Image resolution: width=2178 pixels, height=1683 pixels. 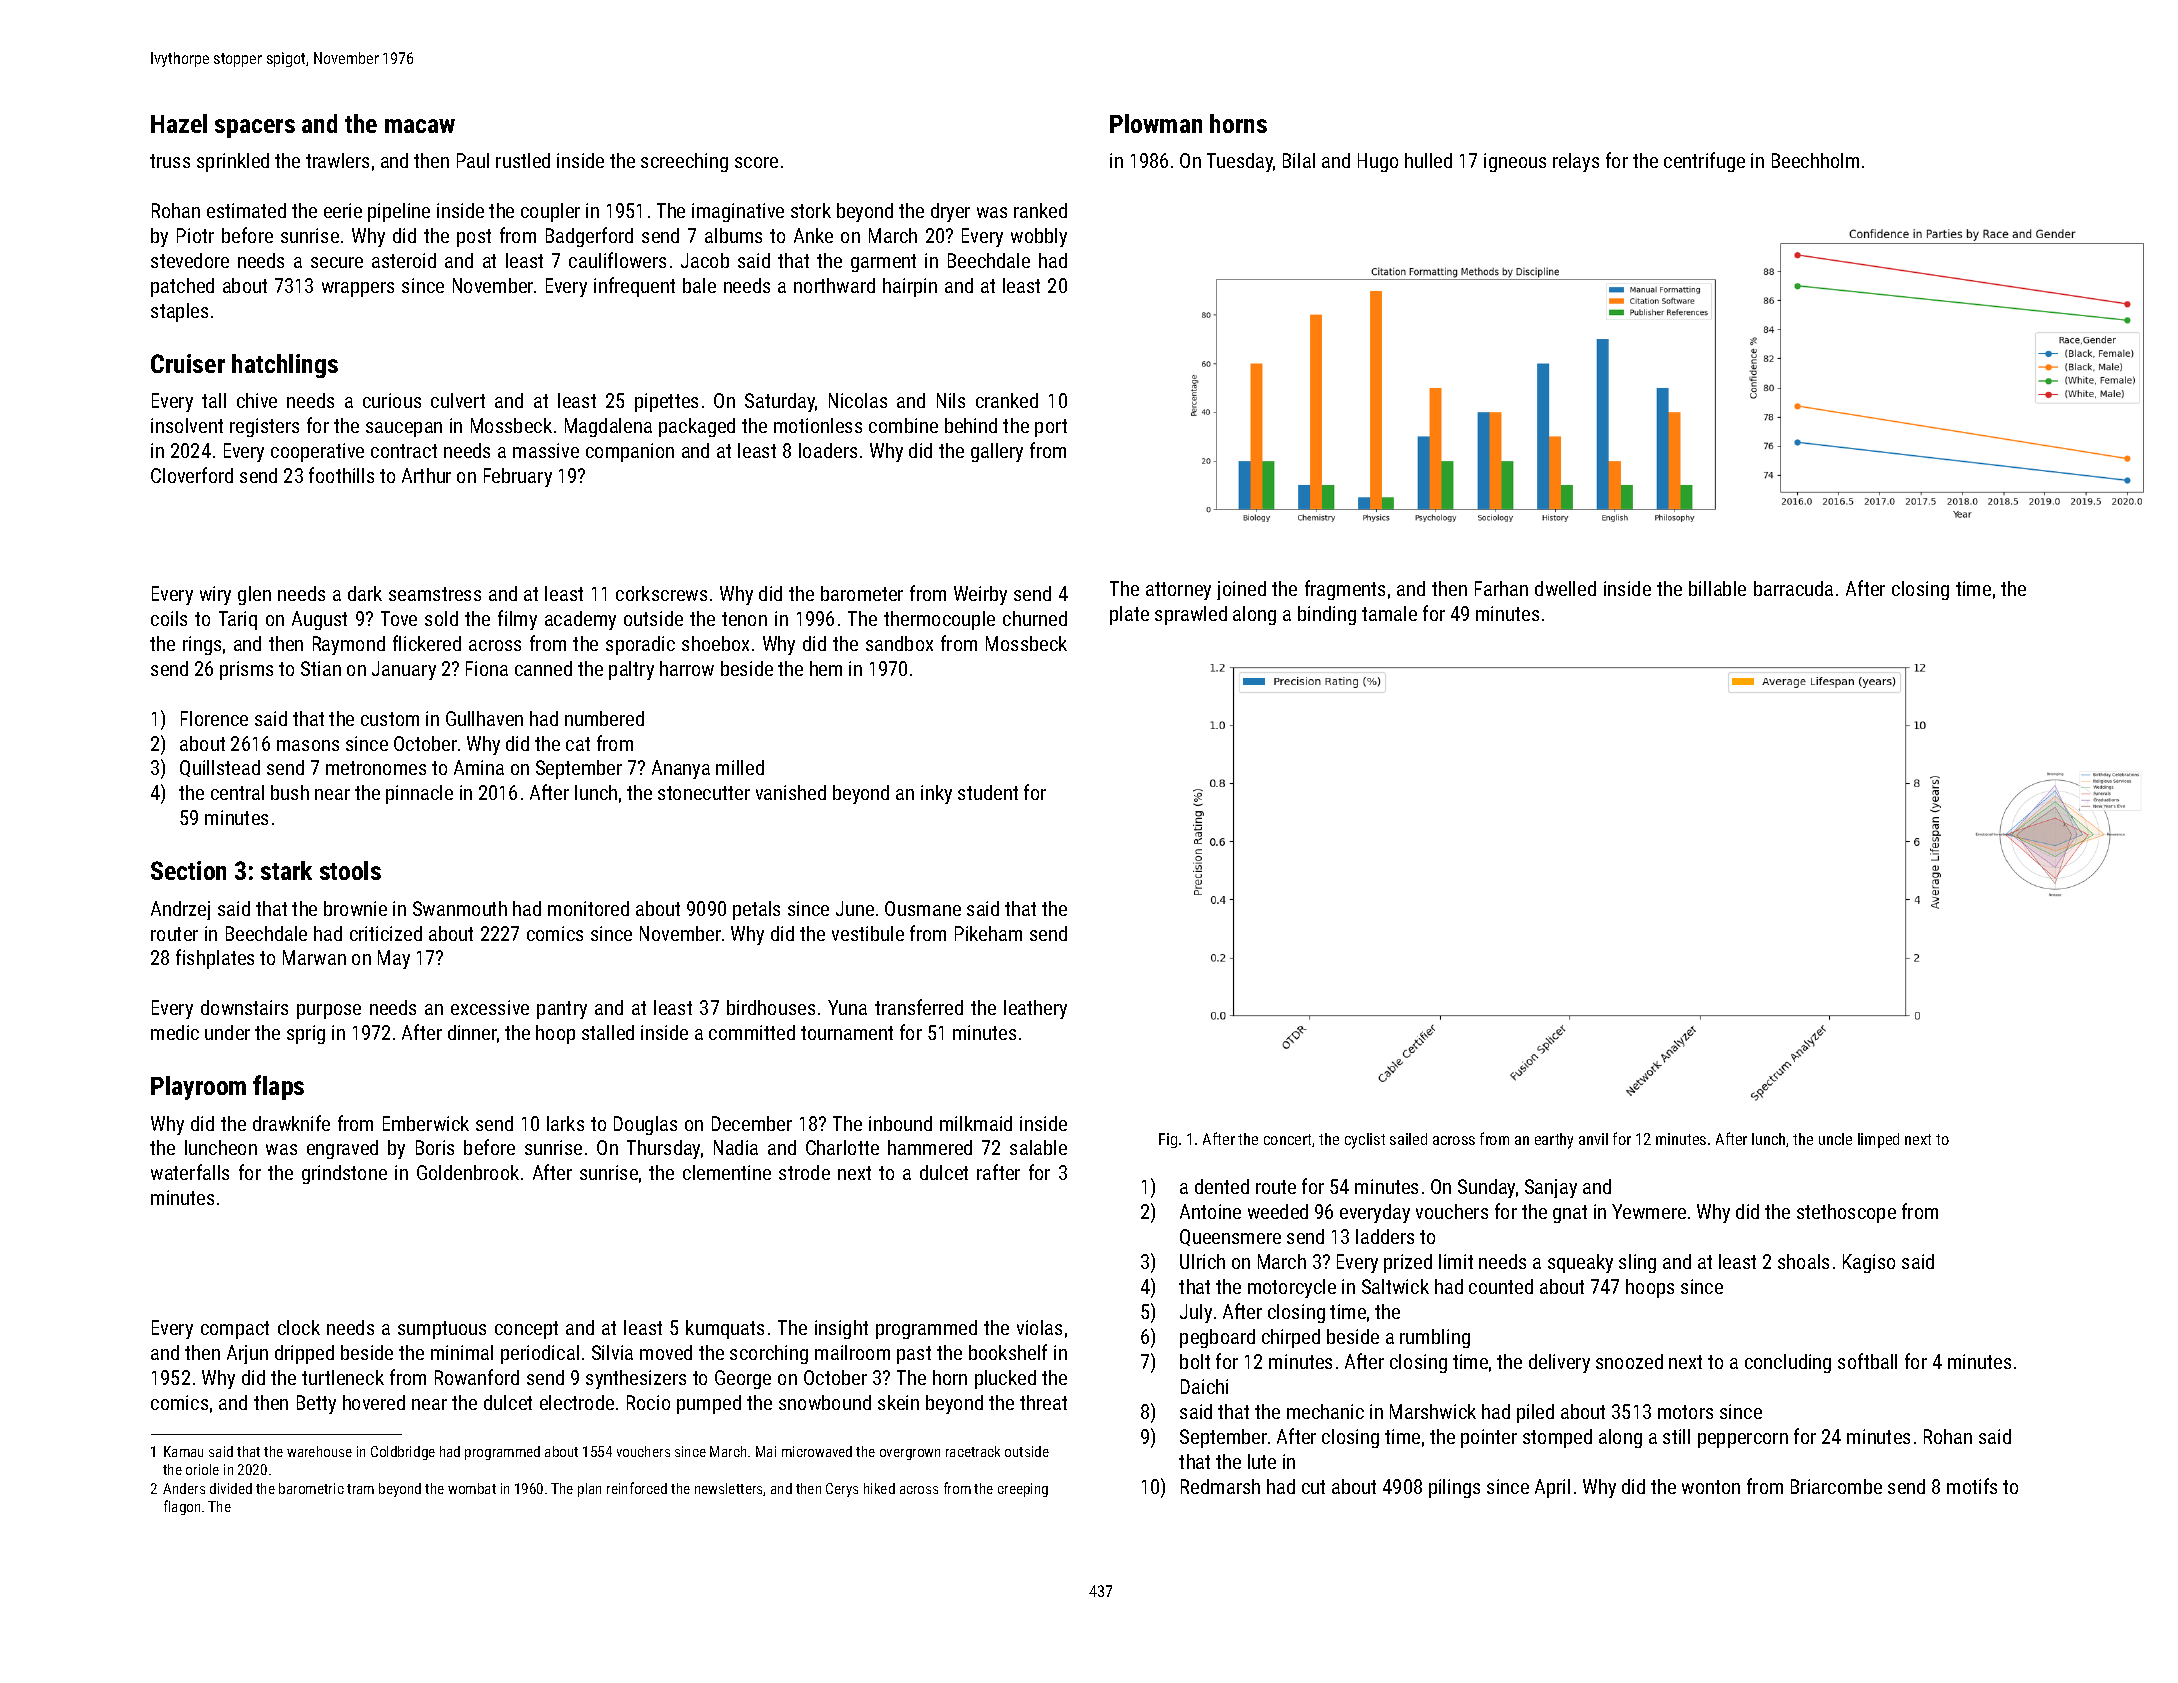 I want to click on Hazel, so click(x=179, y=123).
